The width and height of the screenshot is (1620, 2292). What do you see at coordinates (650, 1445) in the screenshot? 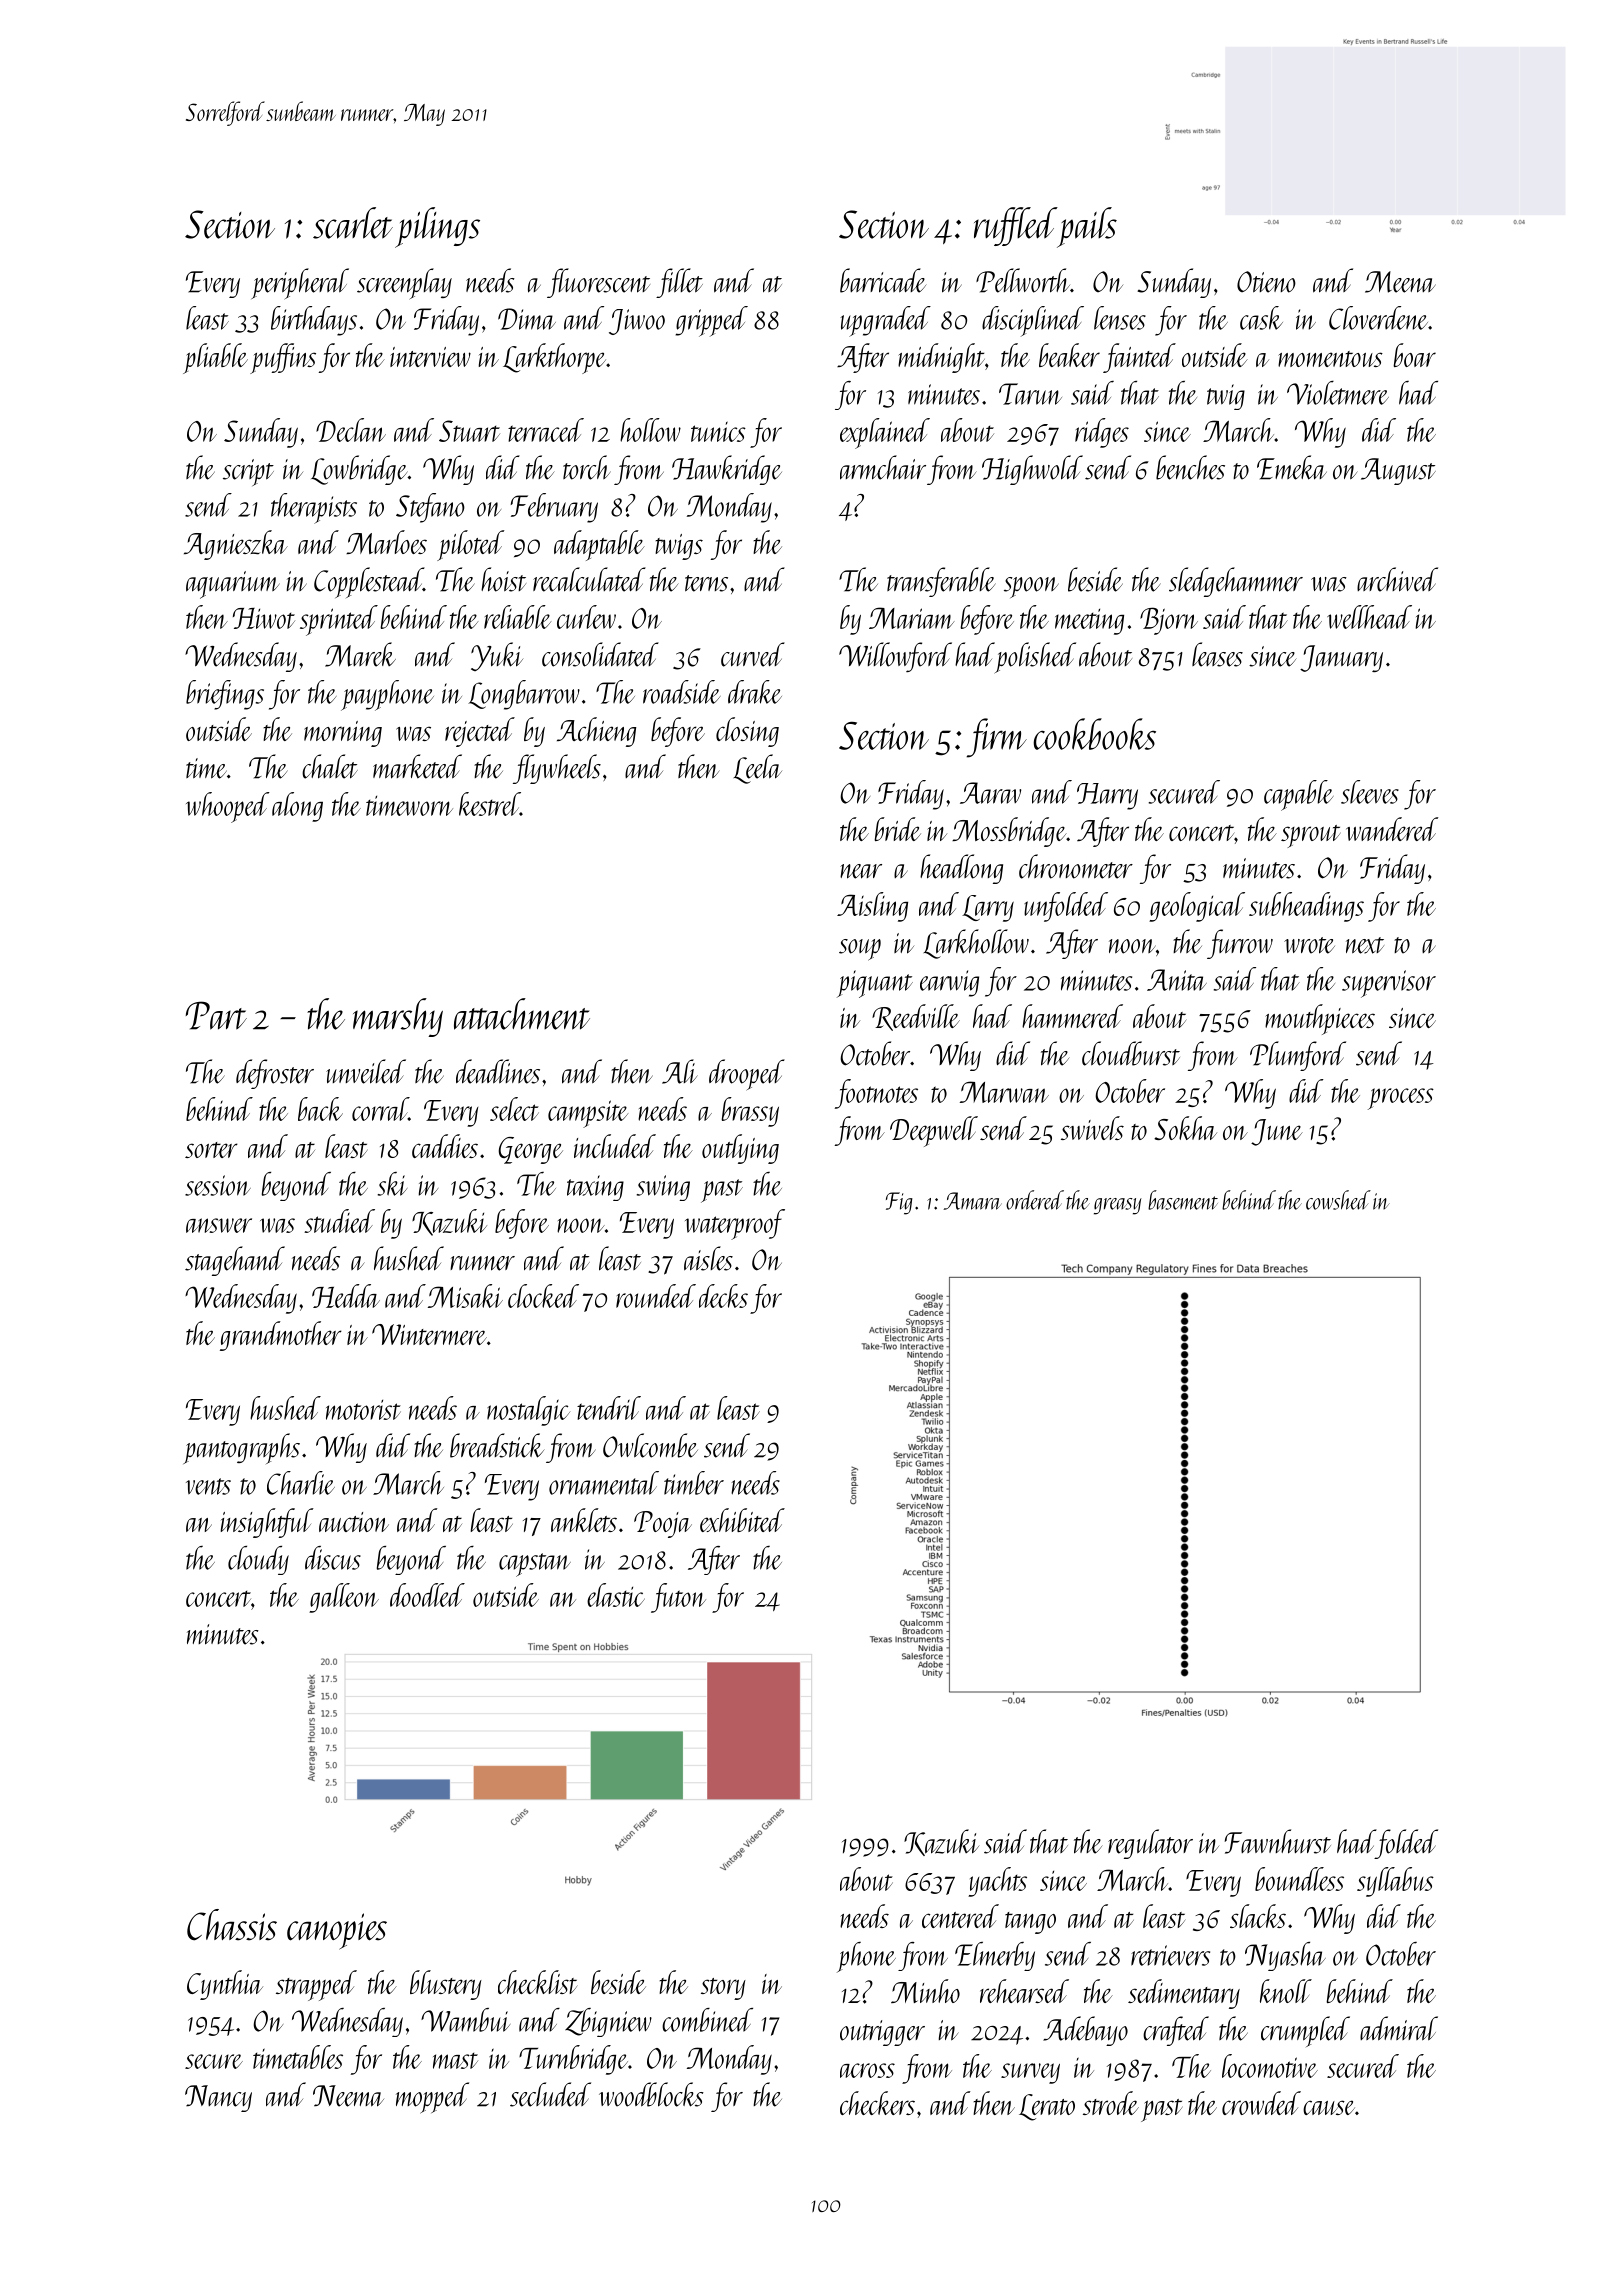
I see `Owlcombe` at bounding box center [650, 1445].
